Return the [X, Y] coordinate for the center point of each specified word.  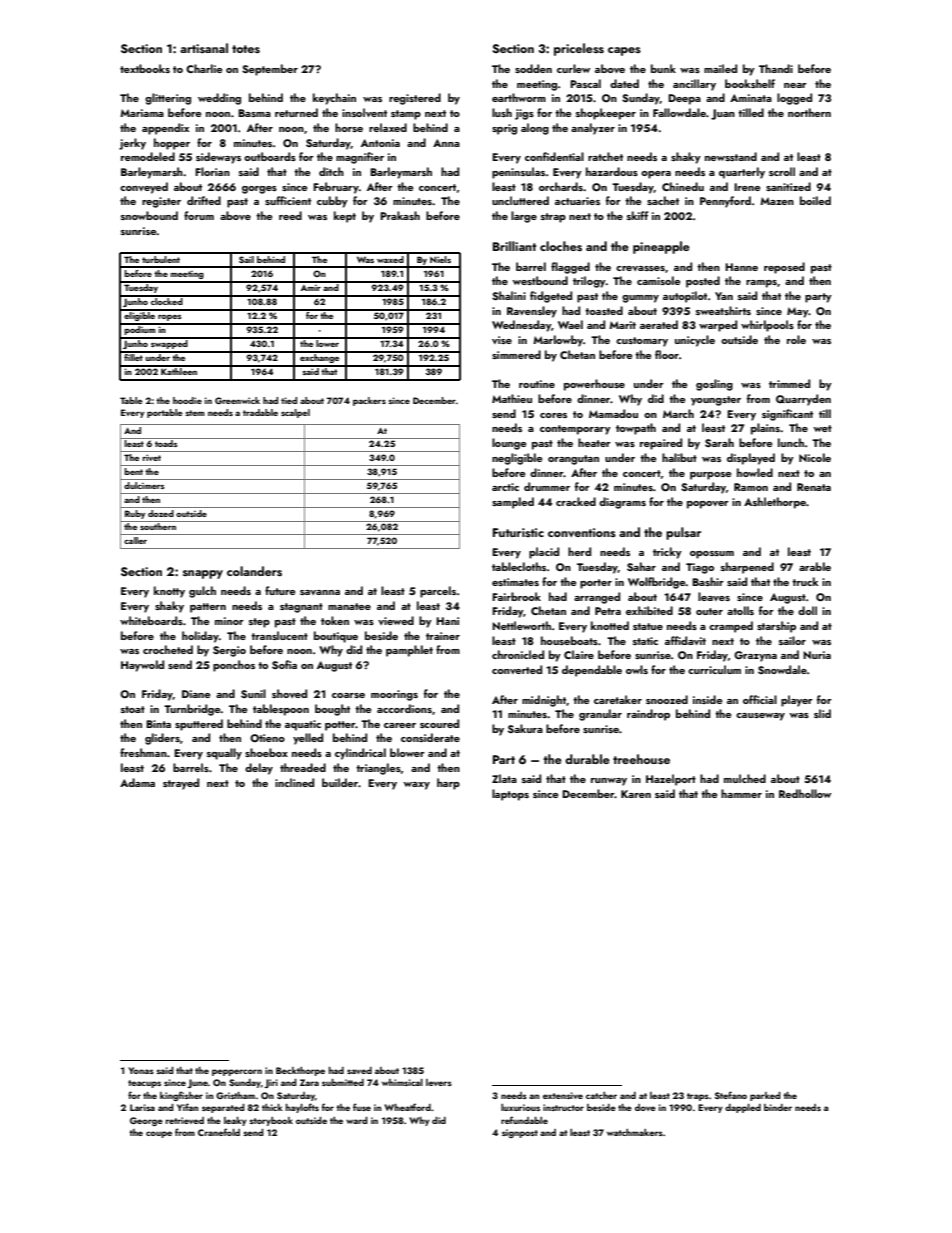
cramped [731, 627]
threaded [303, 767]
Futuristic [518, 532]
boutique [336, 637]
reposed [784, 268]
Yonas [141, 1070]
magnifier [360, 158]
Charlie [204, 68]
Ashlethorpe [775, 503]
